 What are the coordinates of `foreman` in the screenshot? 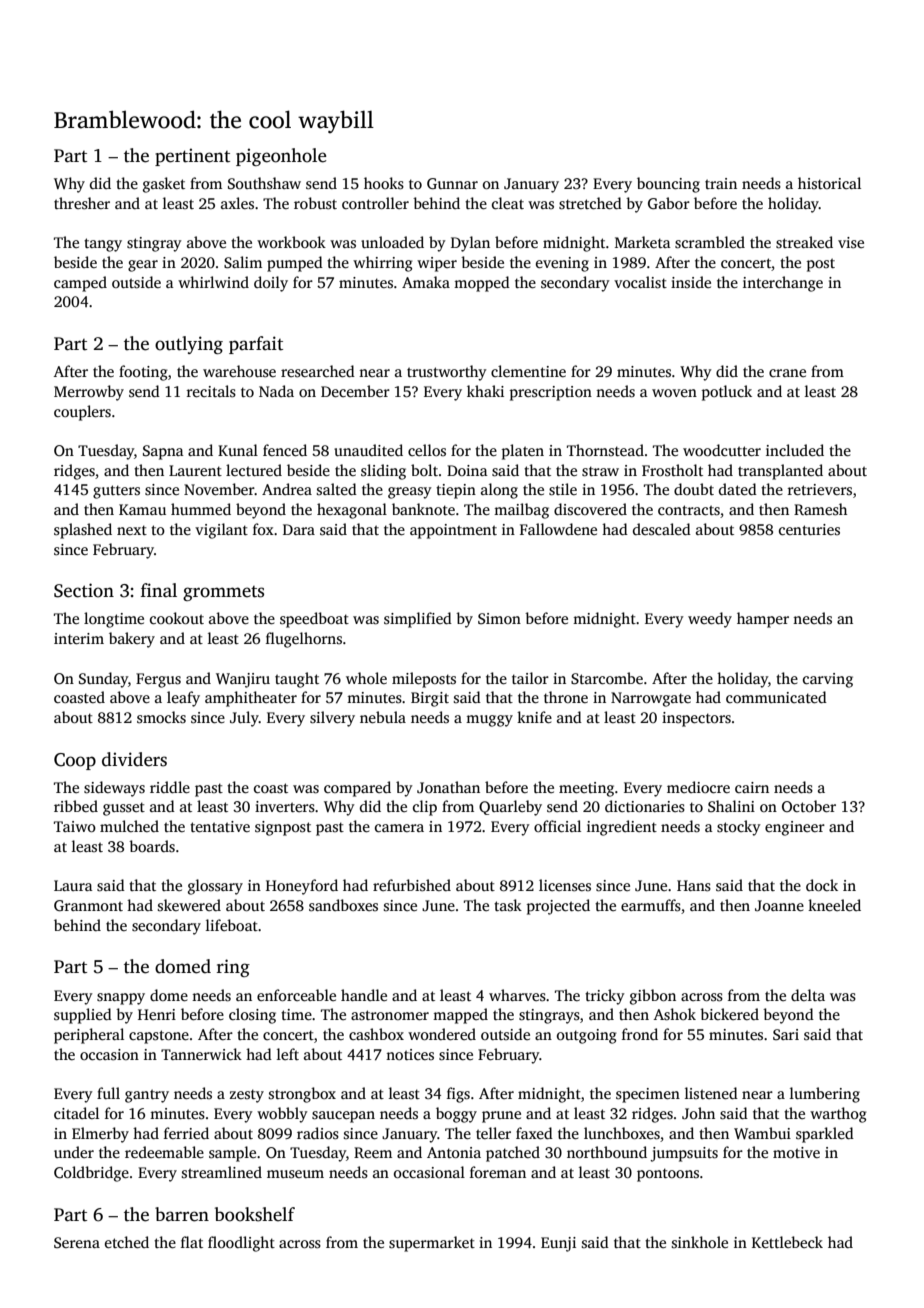 It's located at (498, 1172).
